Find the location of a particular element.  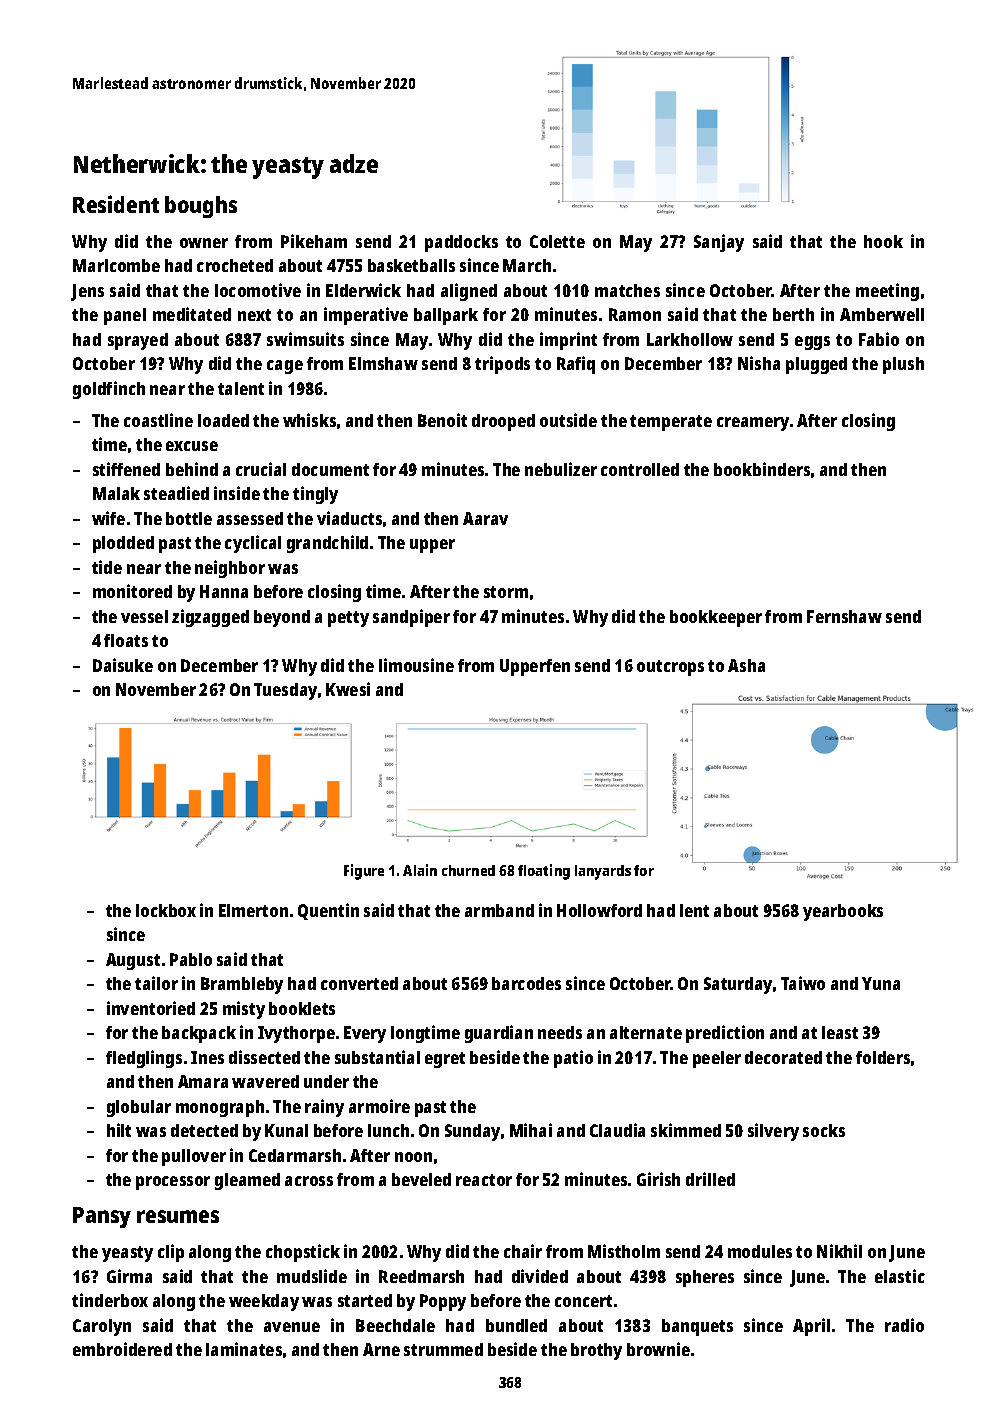

berth is located at coordinates (793, 314).
